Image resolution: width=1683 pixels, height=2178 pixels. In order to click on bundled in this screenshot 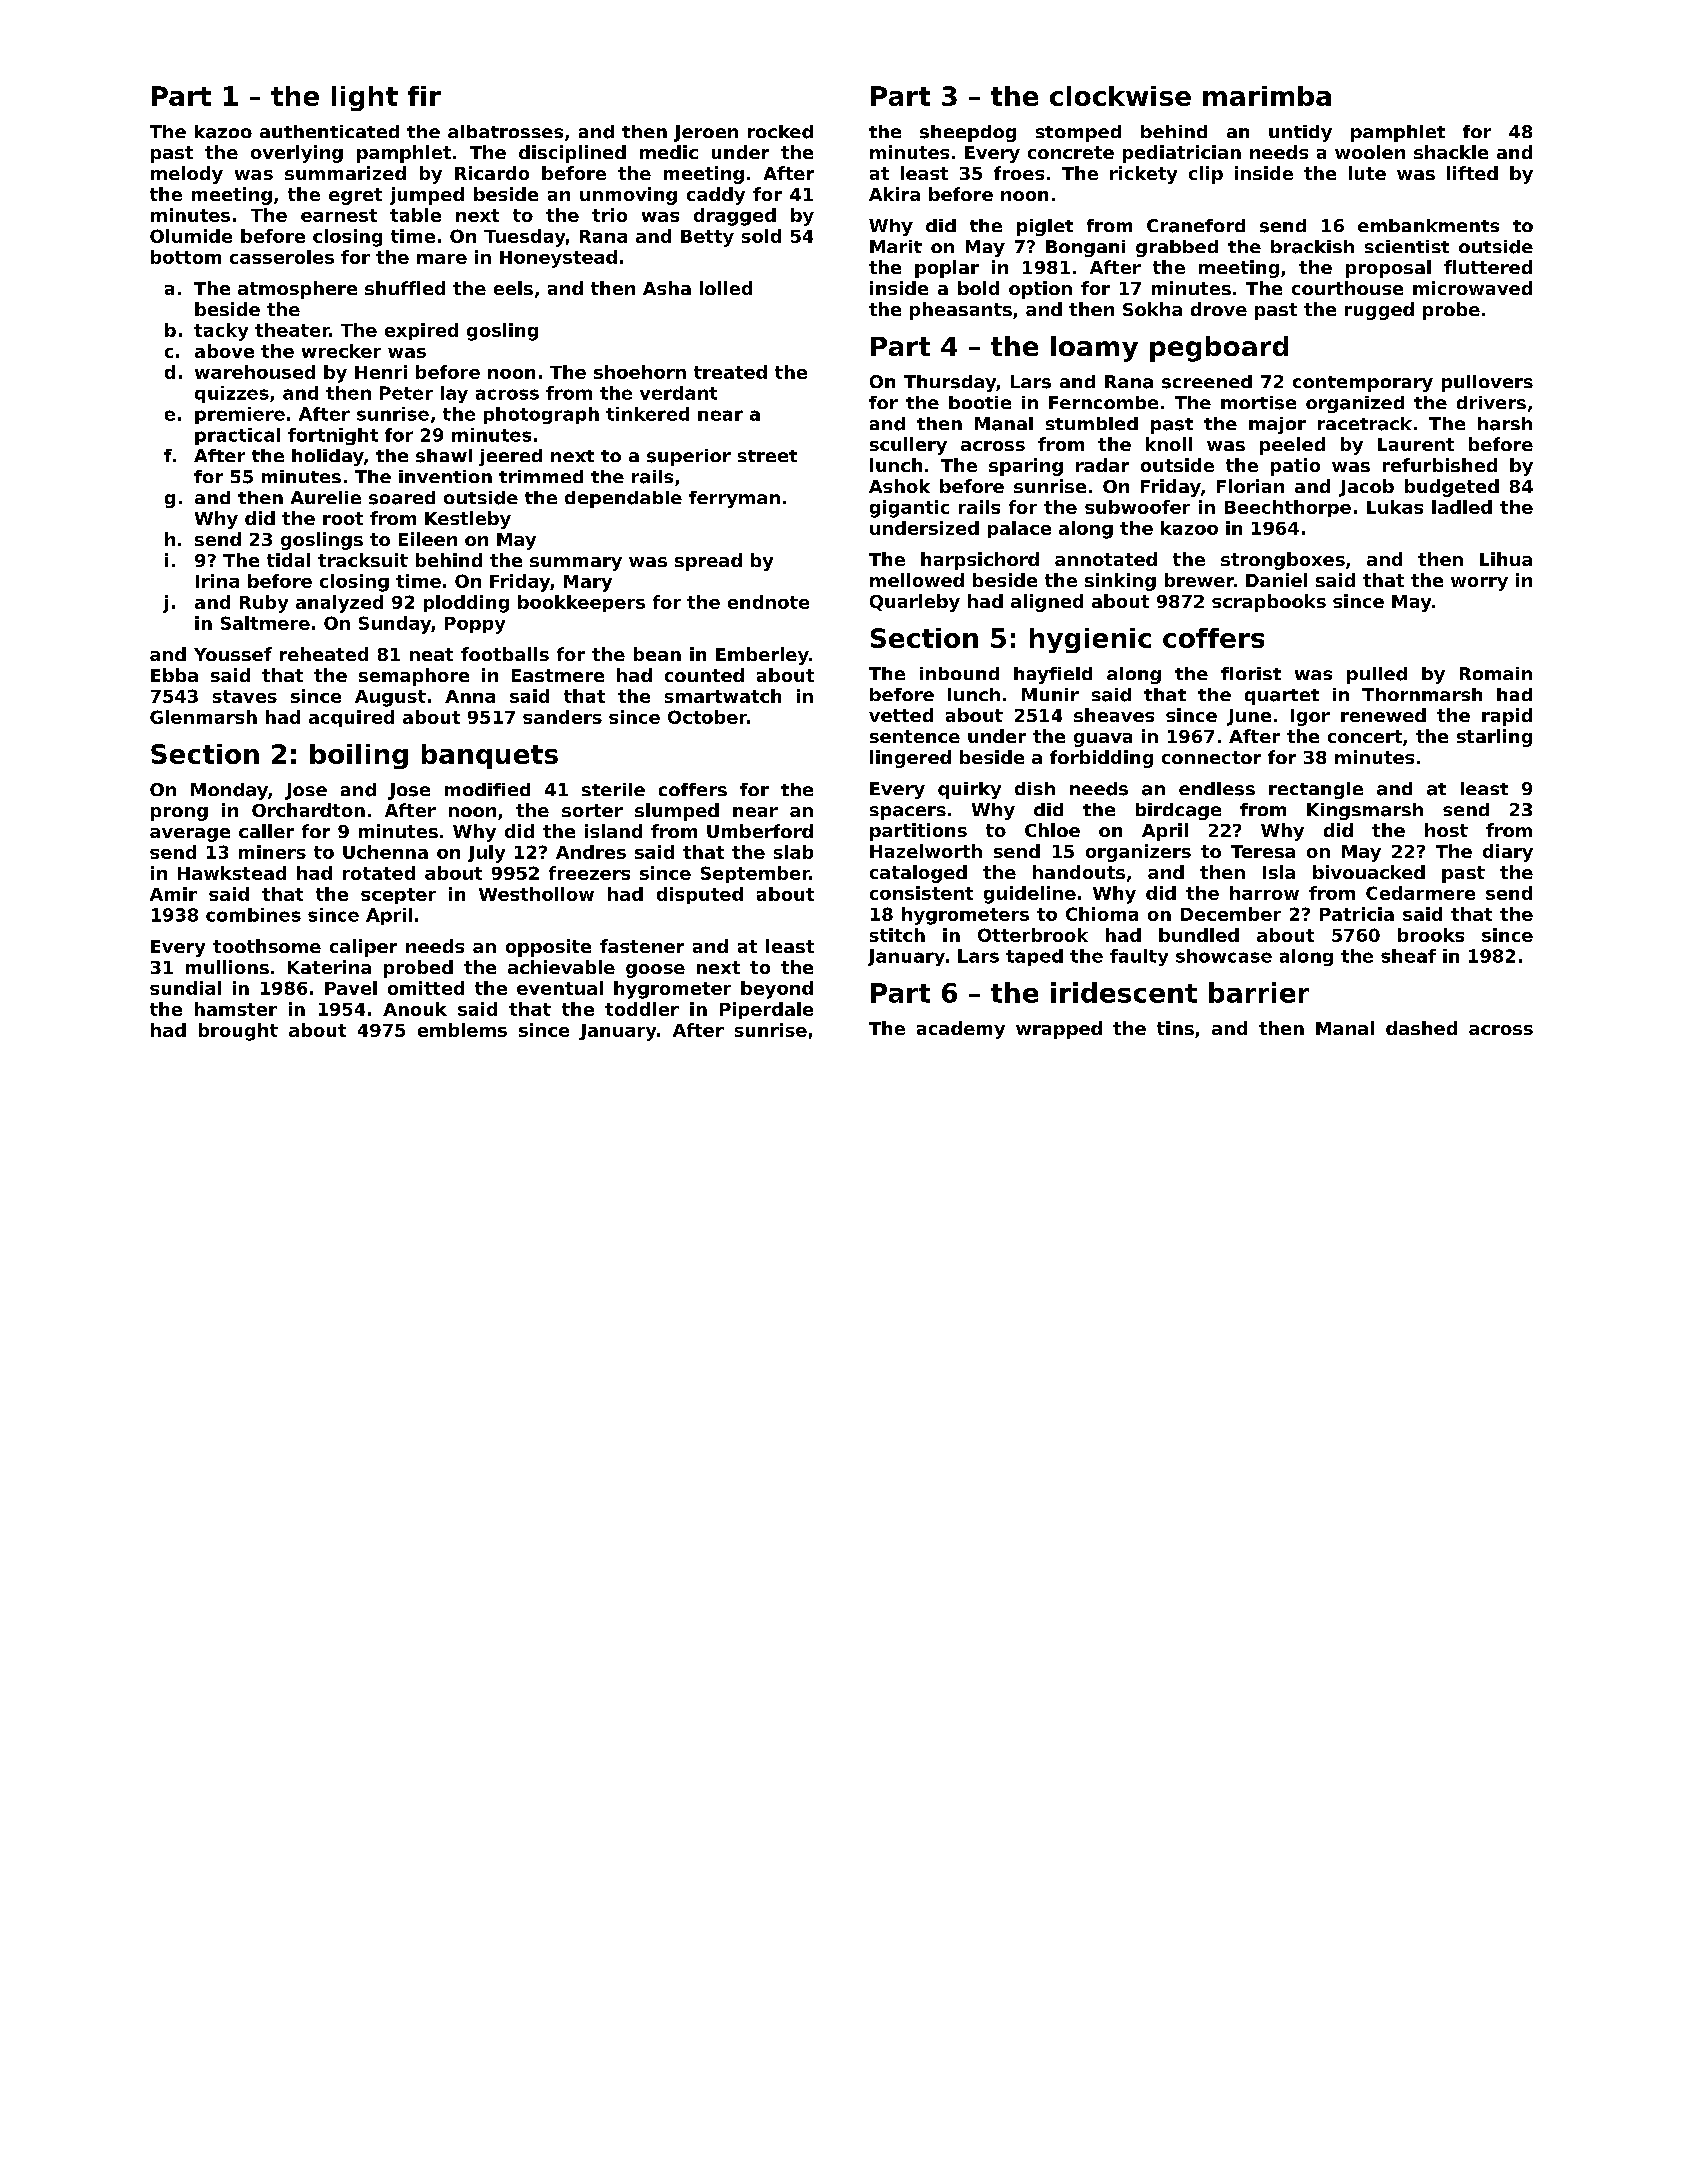, I will do `click(1199, 935)`.
